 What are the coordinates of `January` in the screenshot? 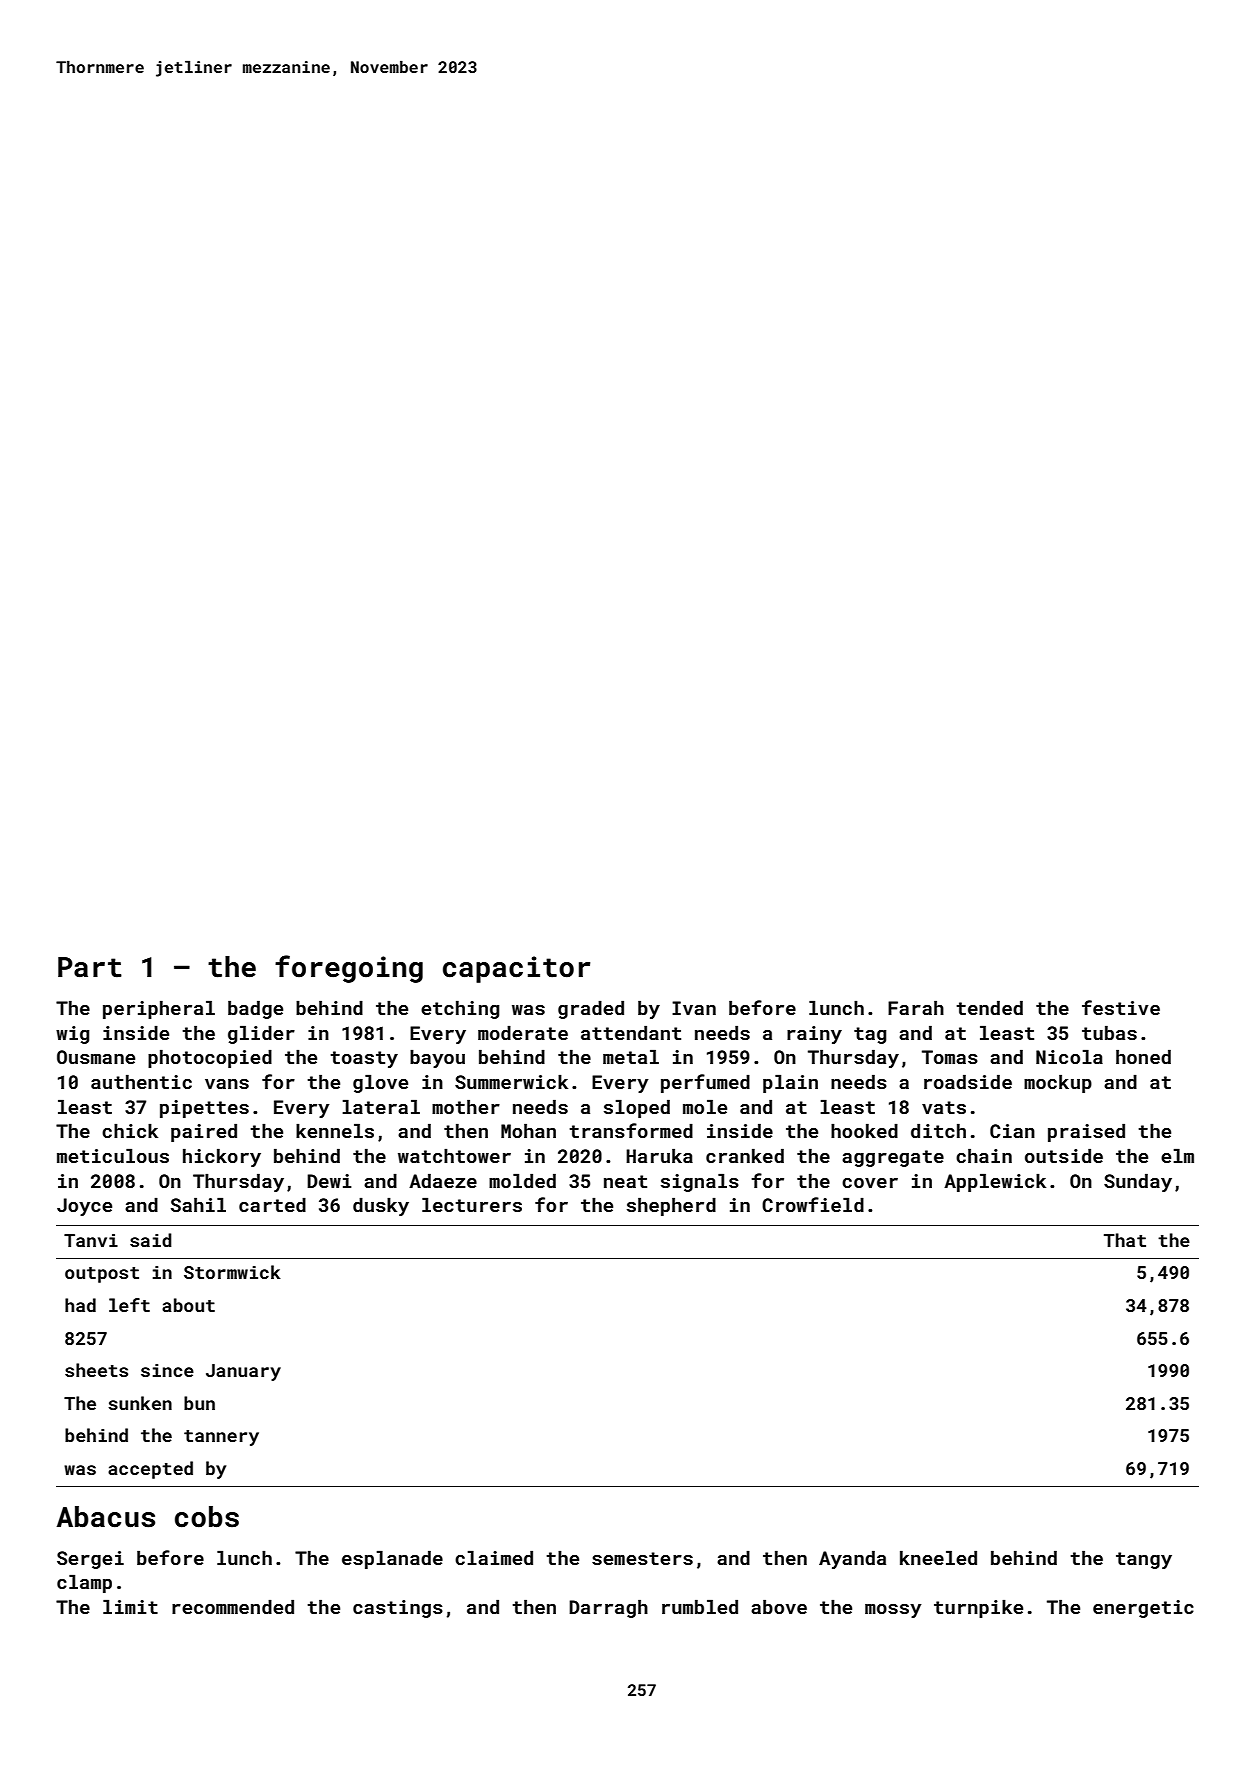 It's located at (243, 1372).
